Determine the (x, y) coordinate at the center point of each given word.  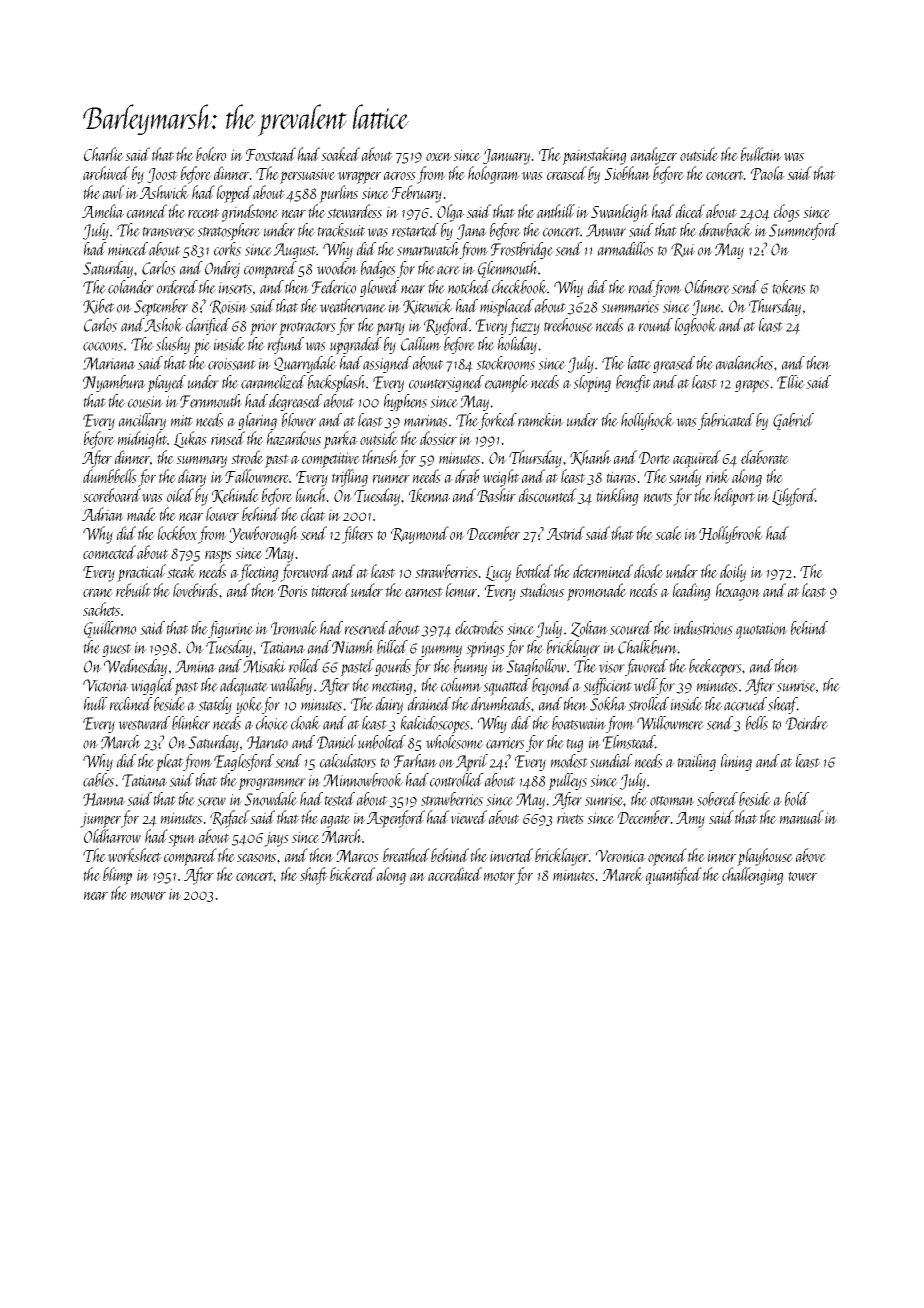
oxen (439, 157)
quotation (762, 631)
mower (148, 896)
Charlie (104, 154)
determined (603, 571)
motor (499, 876)
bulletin (761, 154)
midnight (142, 440)
